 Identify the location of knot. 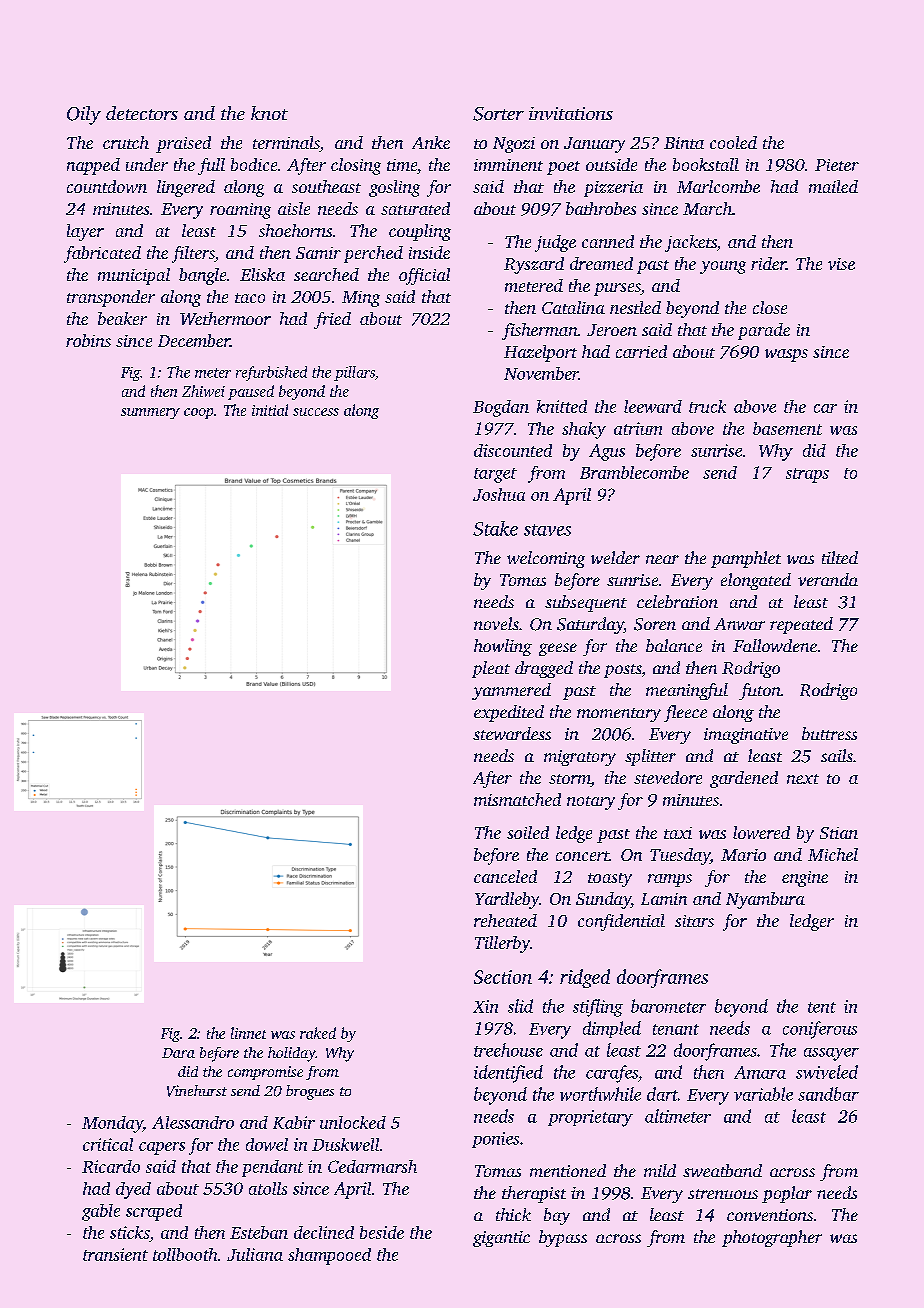
(269, 113).
